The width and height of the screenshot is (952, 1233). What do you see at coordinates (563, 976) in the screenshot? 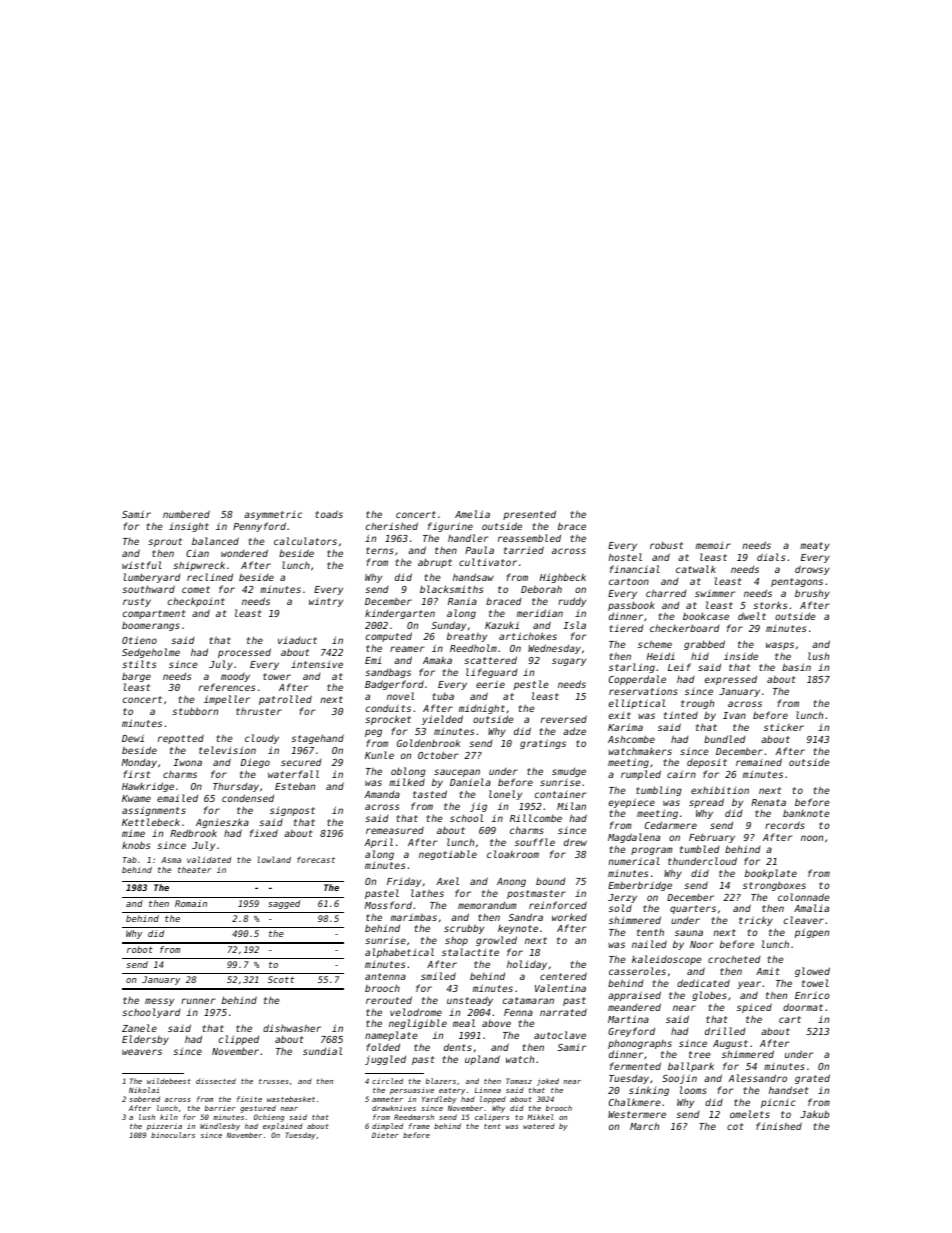
I see `centered` at bounding box center [563, 976].
